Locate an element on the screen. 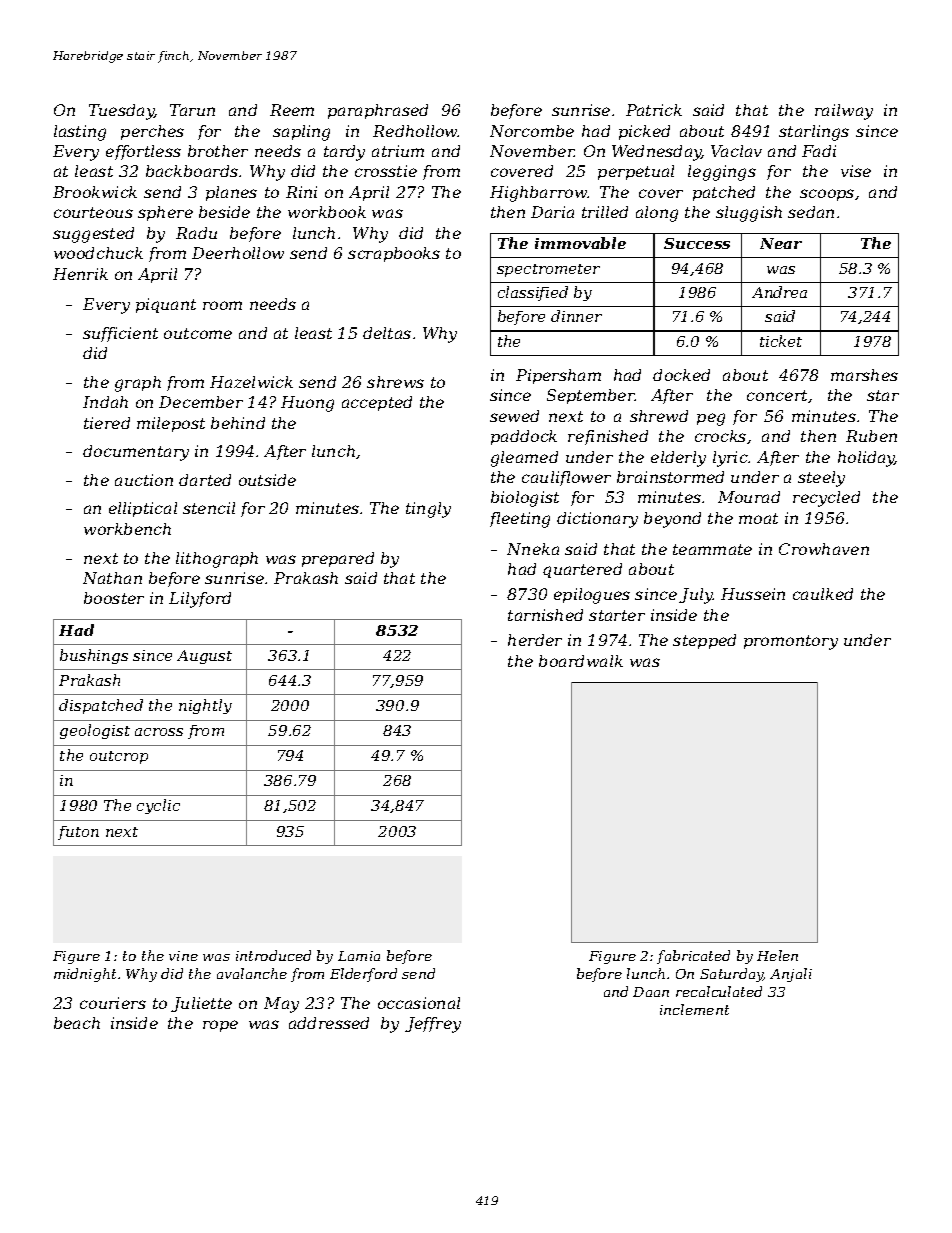 This screenshot has height=1233, width=952. couriers is located at coordinates (113, 1003).
